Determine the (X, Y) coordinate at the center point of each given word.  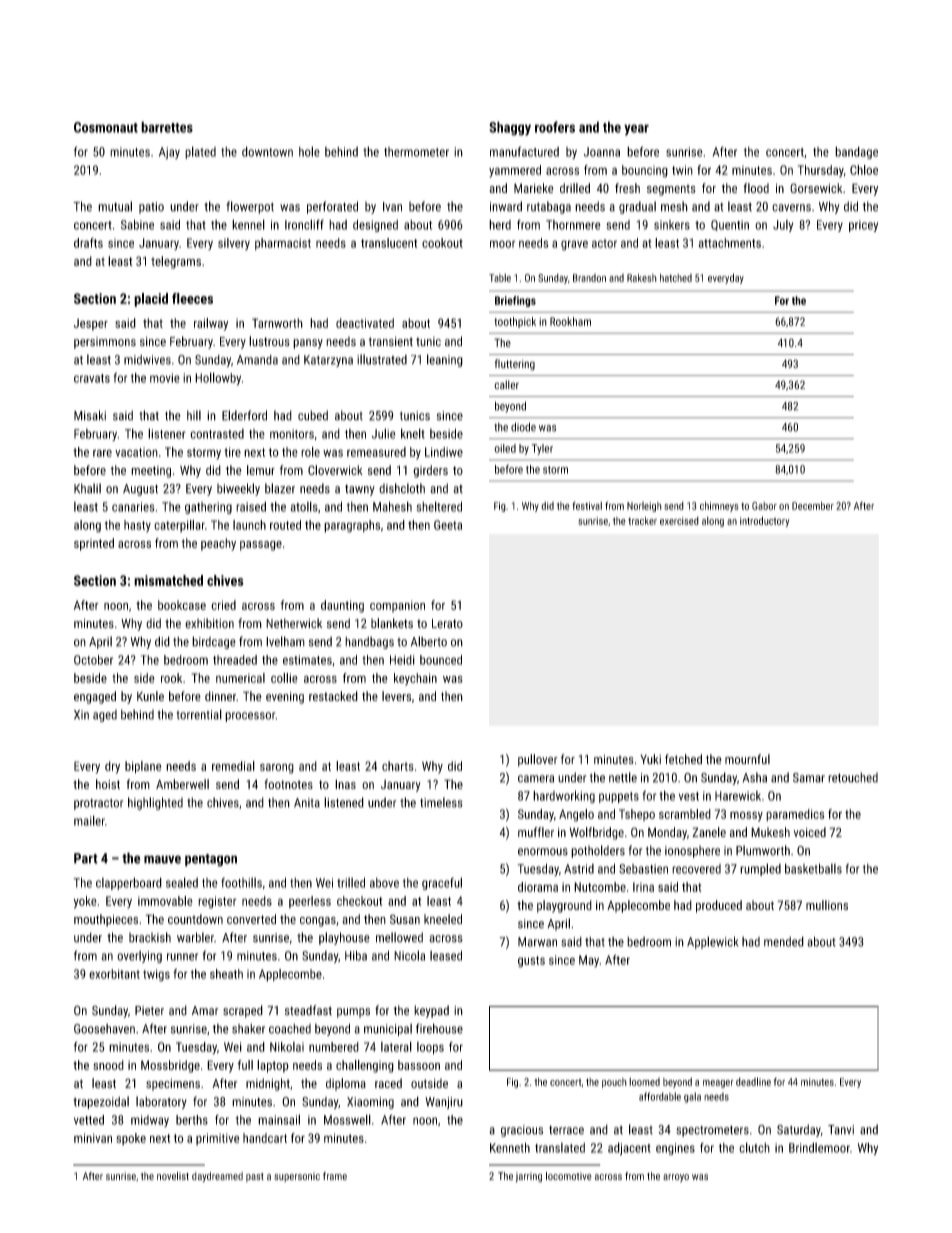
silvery (234, 244)
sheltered (439, 506)
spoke (131, 1139)
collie (284, 678)
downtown (267, 151)
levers (396, 696)
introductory (764, 521)
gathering (208, 508)
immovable (165, 901)
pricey (863, 226)
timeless (441, 802)
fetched (683, 759)
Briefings (515, 301)
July (783, 226)
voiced (810, 832)
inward (506, 206)
